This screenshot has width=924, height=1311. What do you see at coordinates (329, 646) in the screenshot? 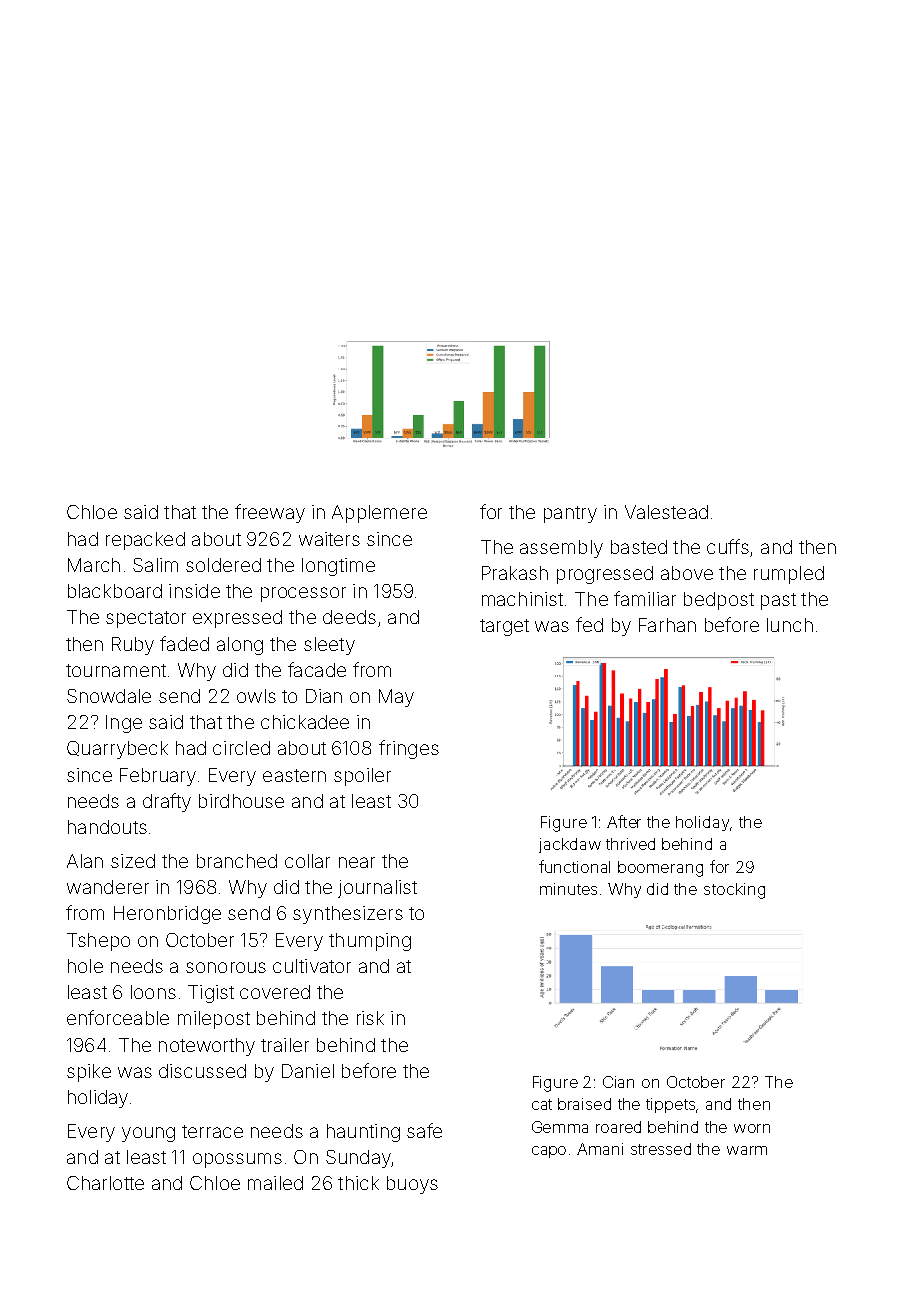
I see `sleety` at bounding box center [329, 646].
